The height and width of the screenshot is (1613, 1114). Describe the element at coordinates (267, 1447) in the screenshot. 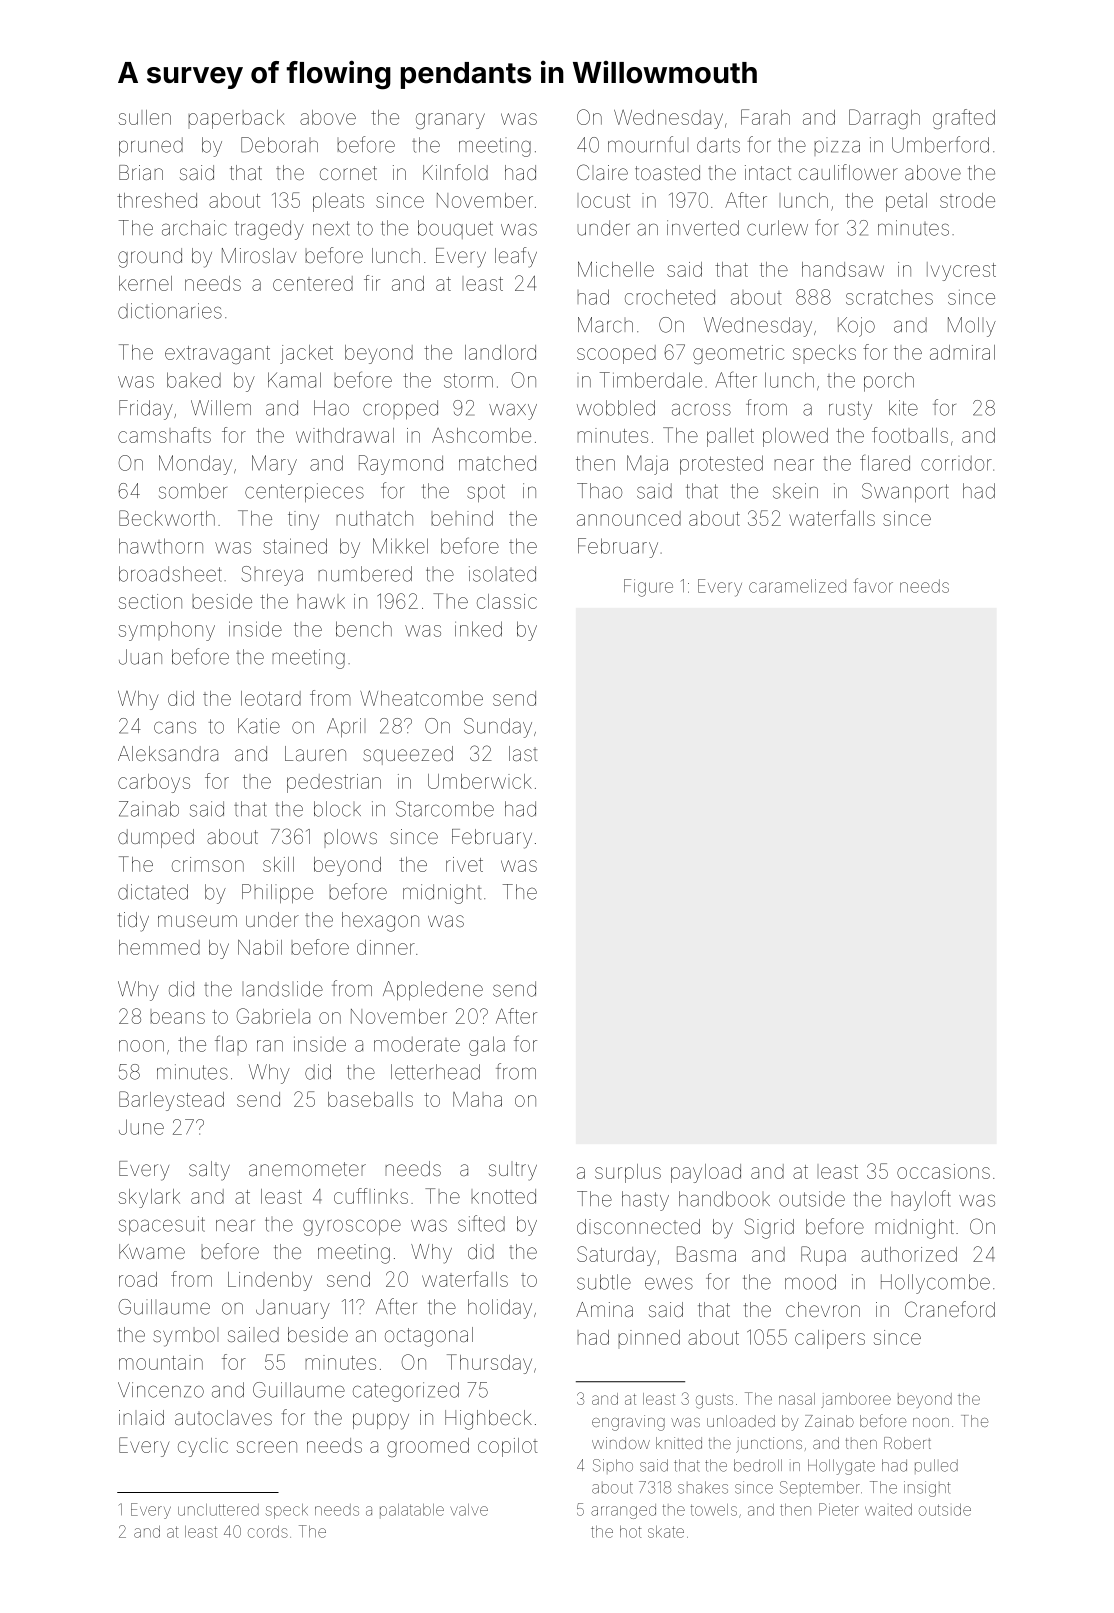

I see `screen` at that location.
